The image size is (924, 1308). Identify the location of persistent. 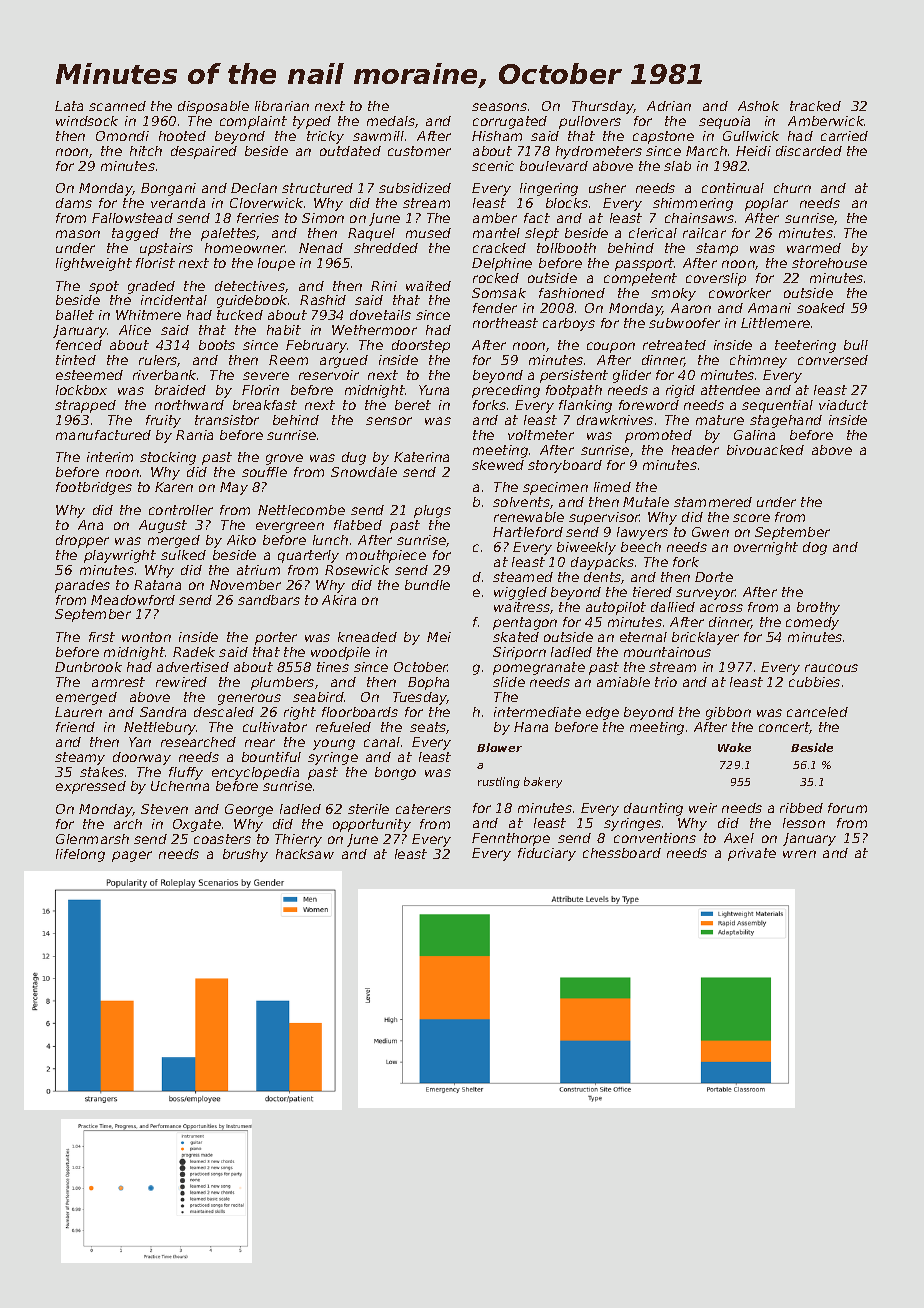
(574, 376).
